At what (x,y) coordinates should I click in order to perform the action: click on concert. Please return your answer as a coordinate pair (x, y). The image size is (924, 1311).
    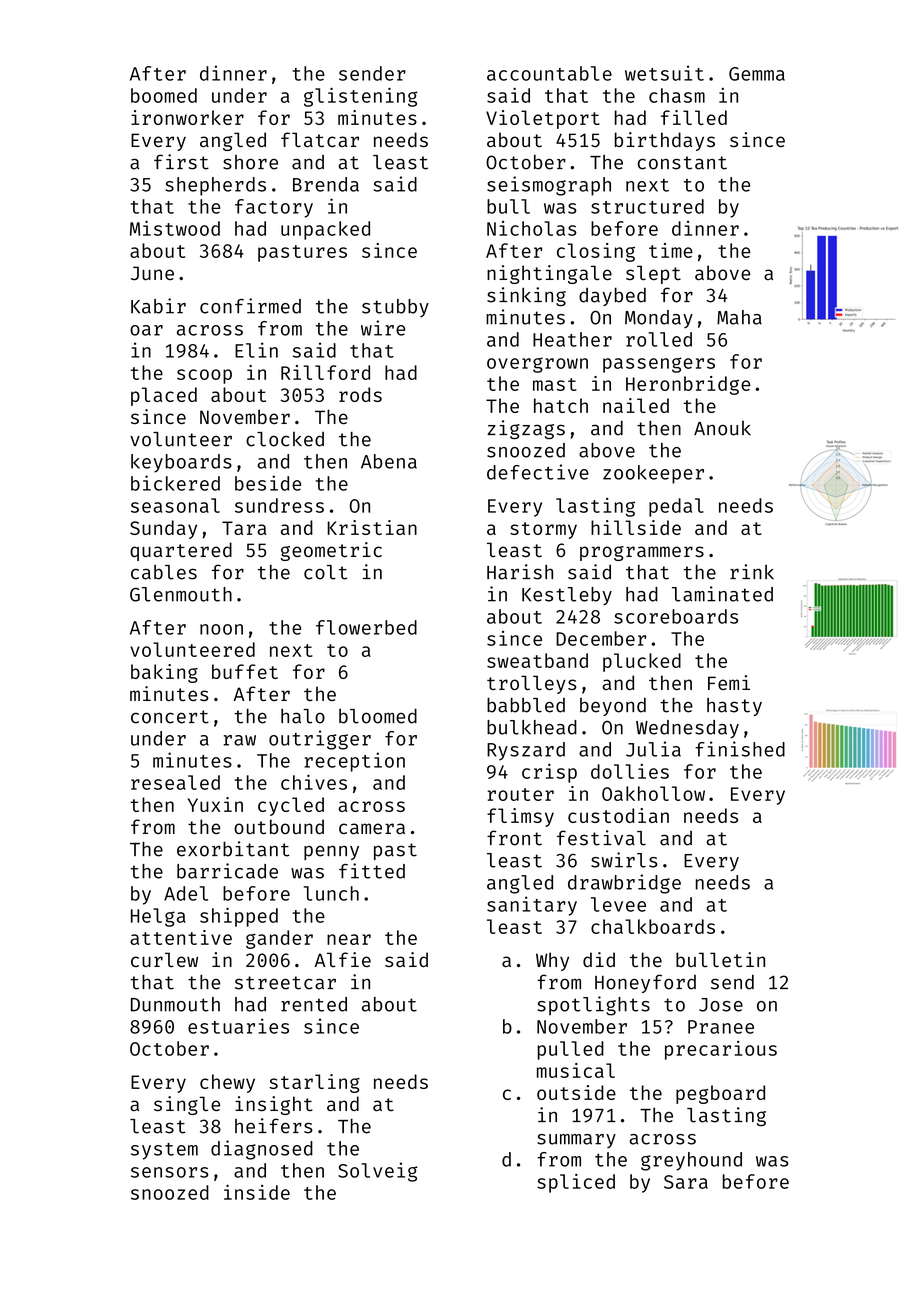
    Looking at the image, I should click on (170, 717).
